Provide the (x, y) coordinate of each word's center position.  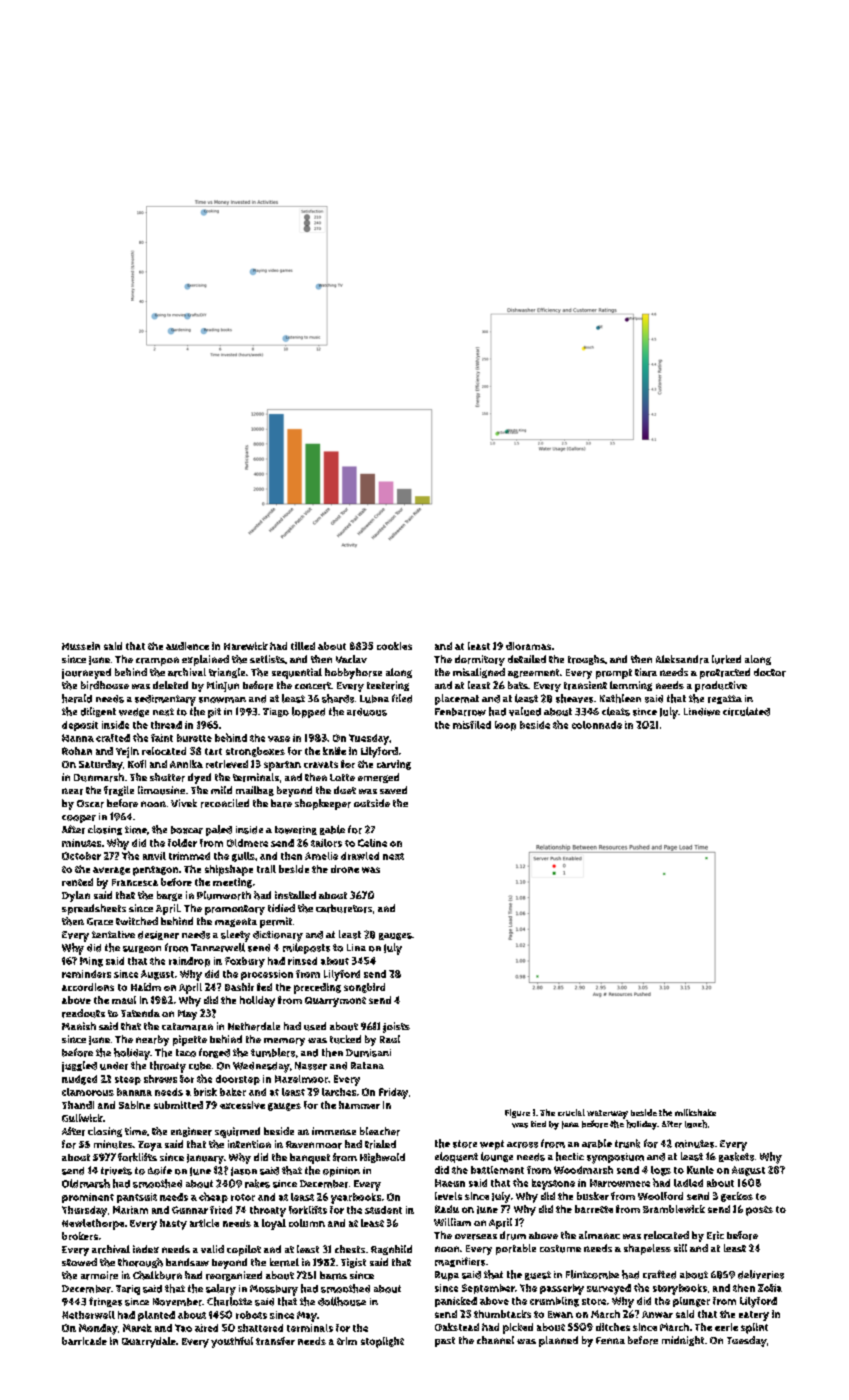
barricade (84, 1341)
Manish (79, 1026)
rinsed (302, 961)
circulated (746, 711)
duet (345, 790)
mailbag (255, 791)
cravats (321, 764)
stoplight (382, 1342)
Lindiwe (702, 712)
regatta (725, 699)
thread (166, 725)
